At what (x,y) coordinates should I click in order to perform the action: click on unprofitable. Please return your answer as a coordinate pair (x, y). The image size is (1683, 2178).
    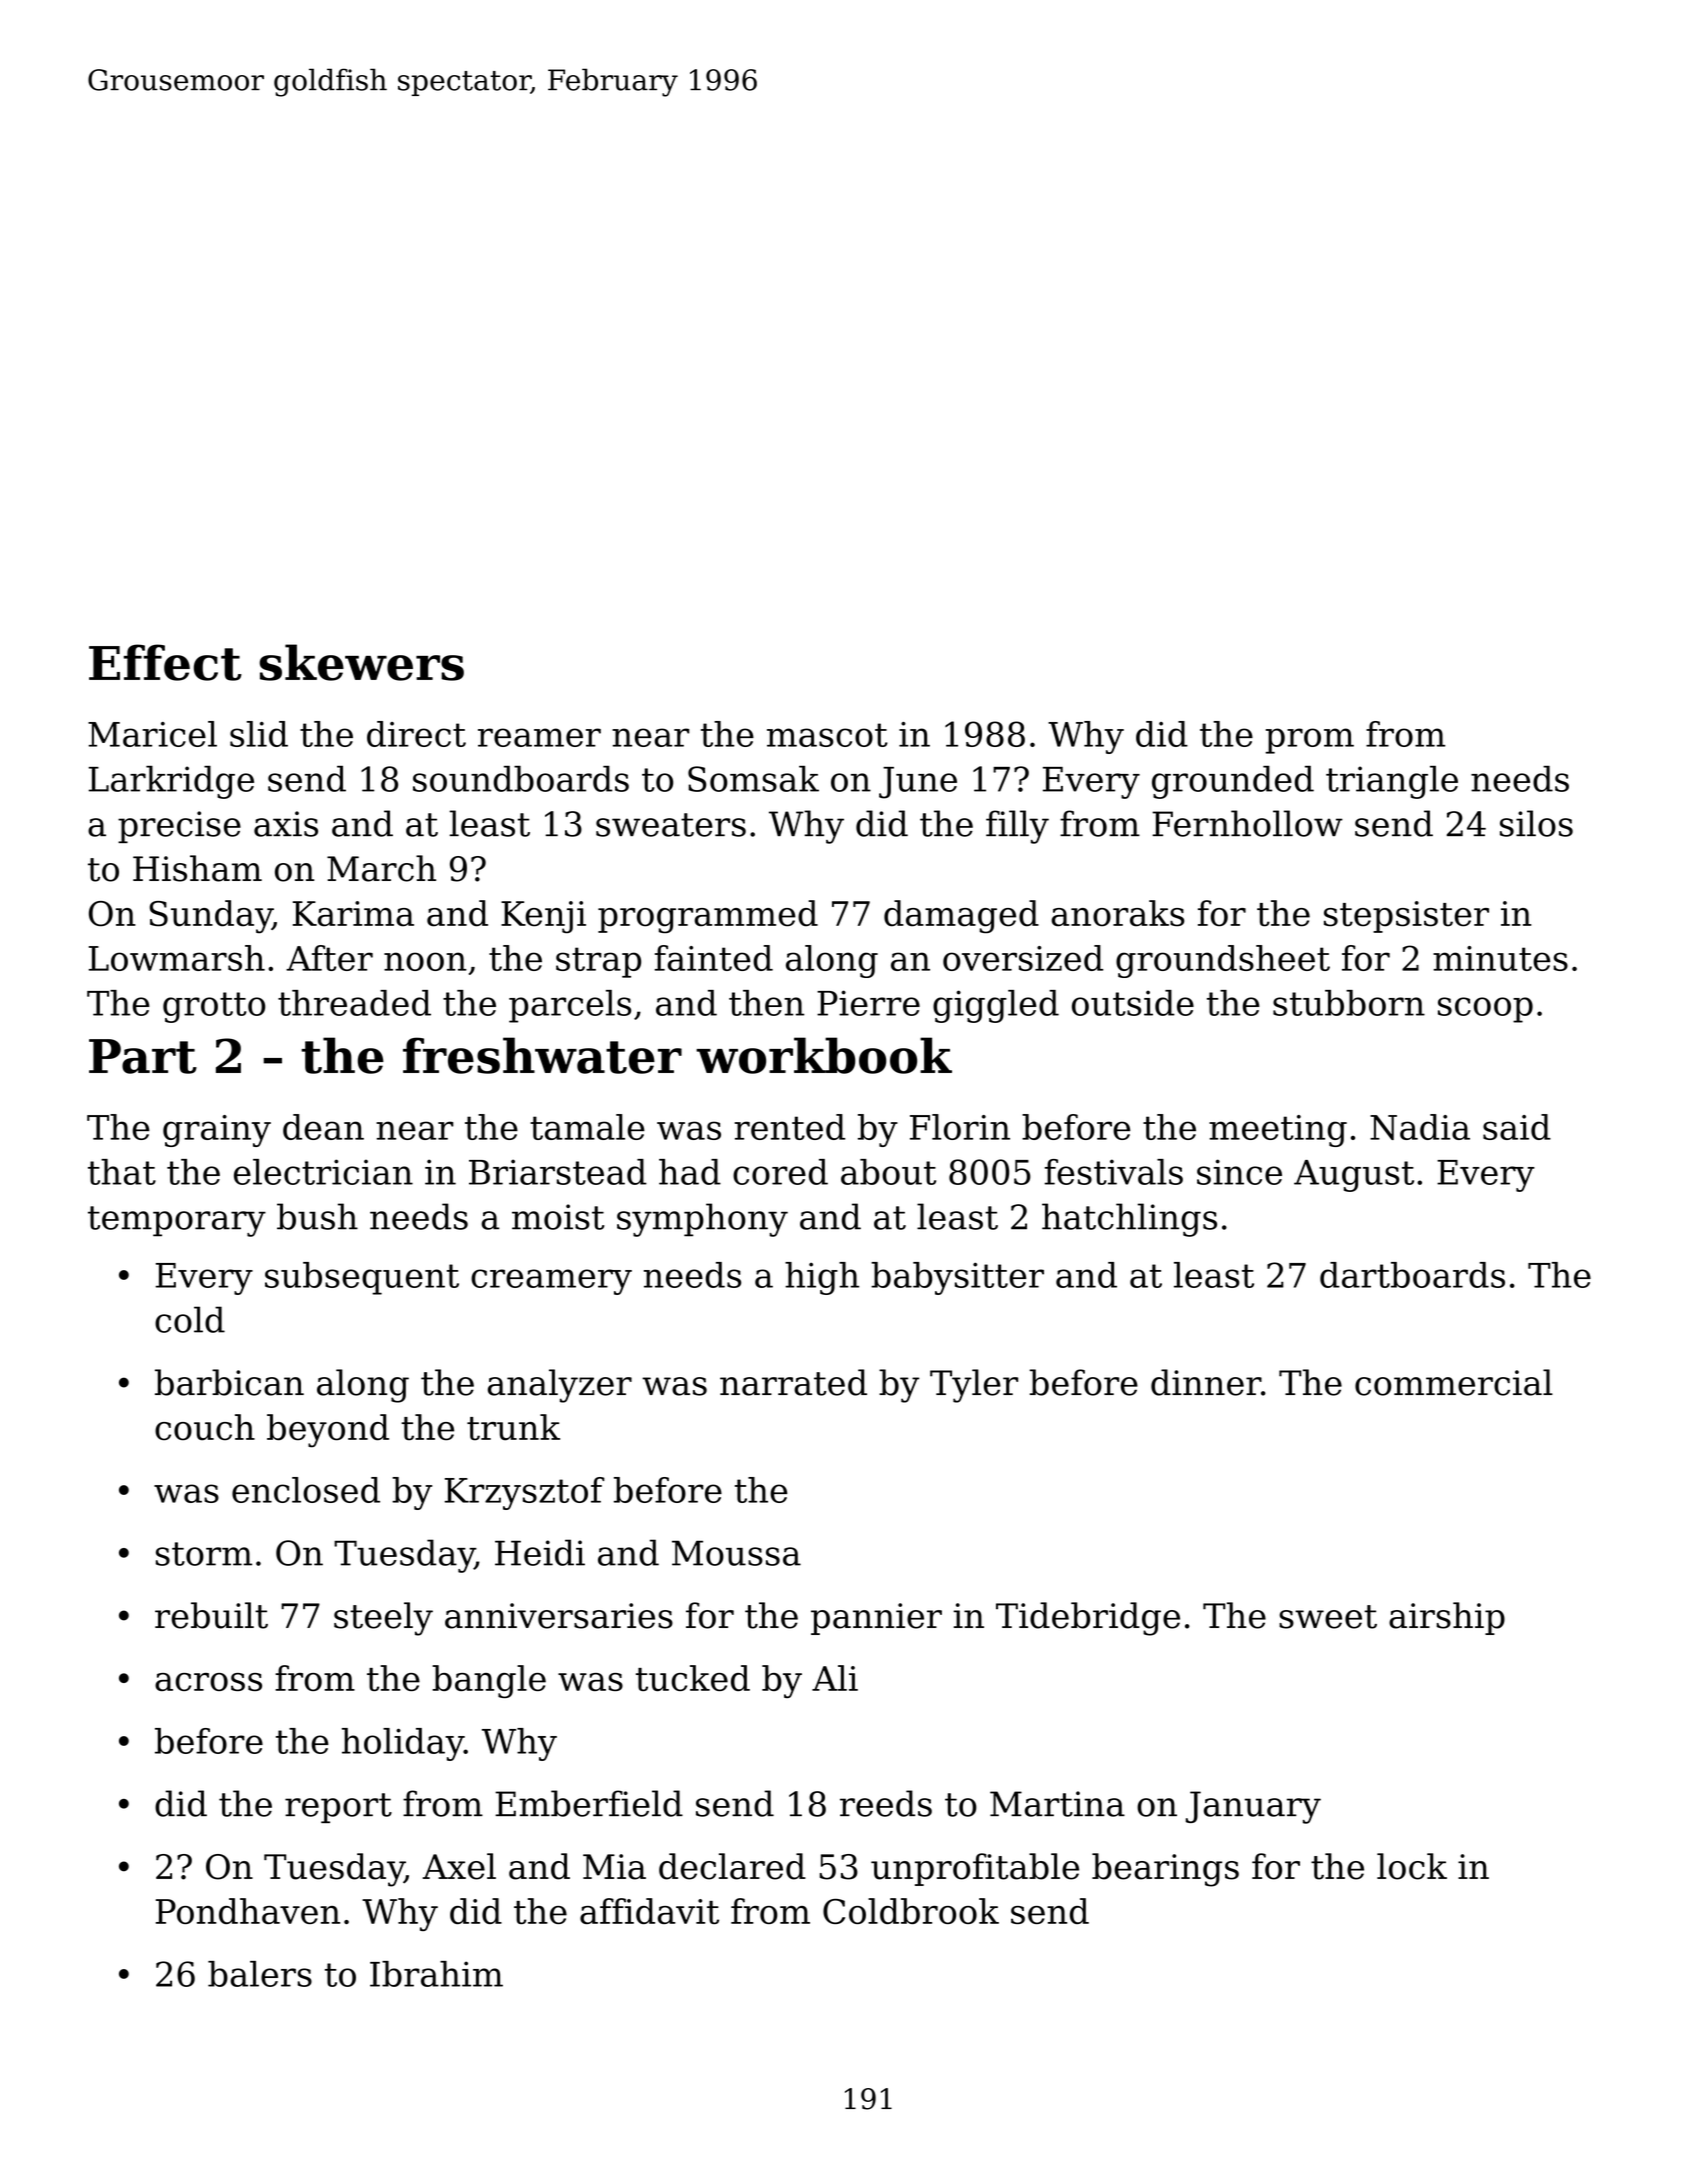
    Looking at the image, I should click on (975, 1869).
